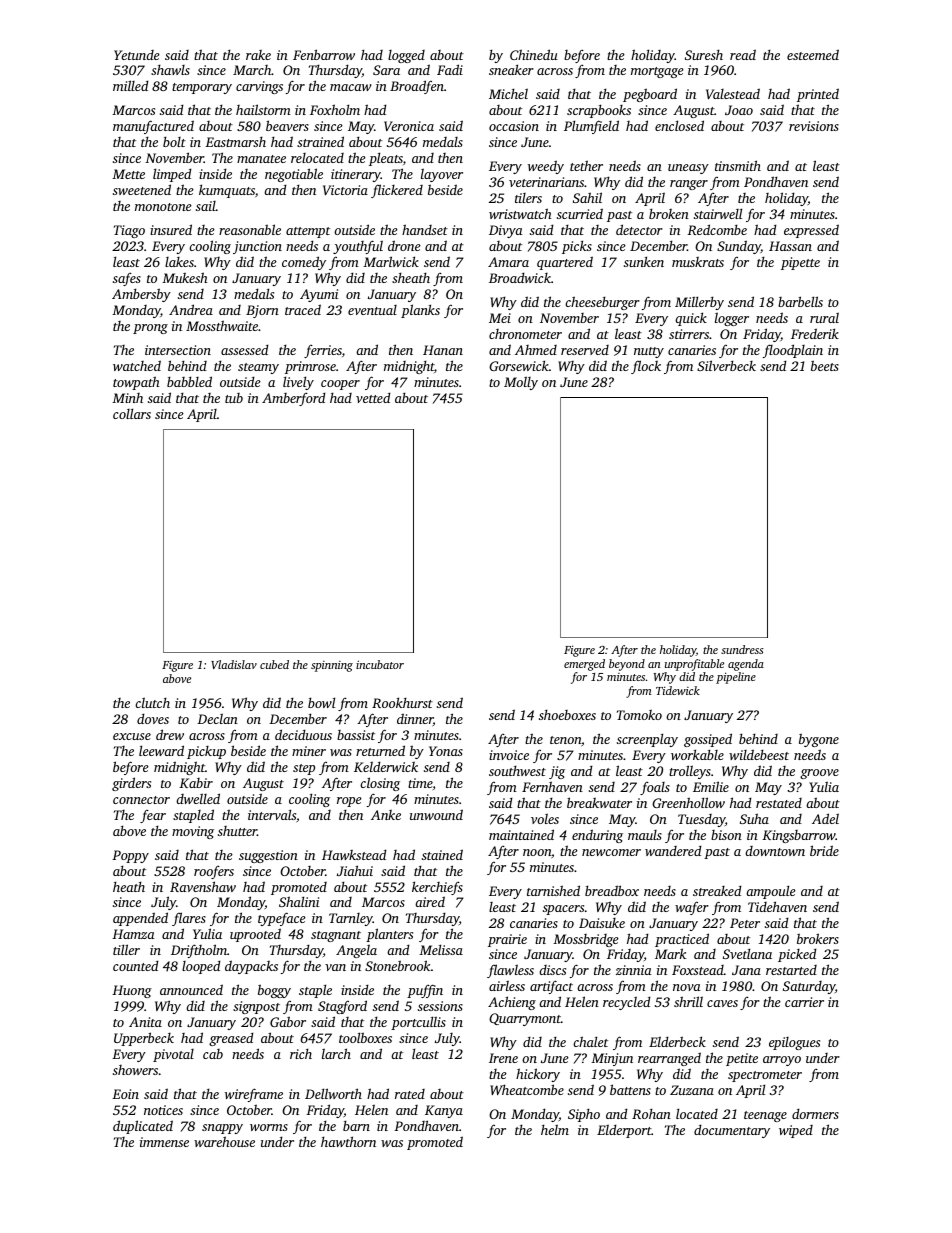  What do you see at coordinates (178, 350) in the screenshot?
I see `intersection` at bounding box center [178, 350].
